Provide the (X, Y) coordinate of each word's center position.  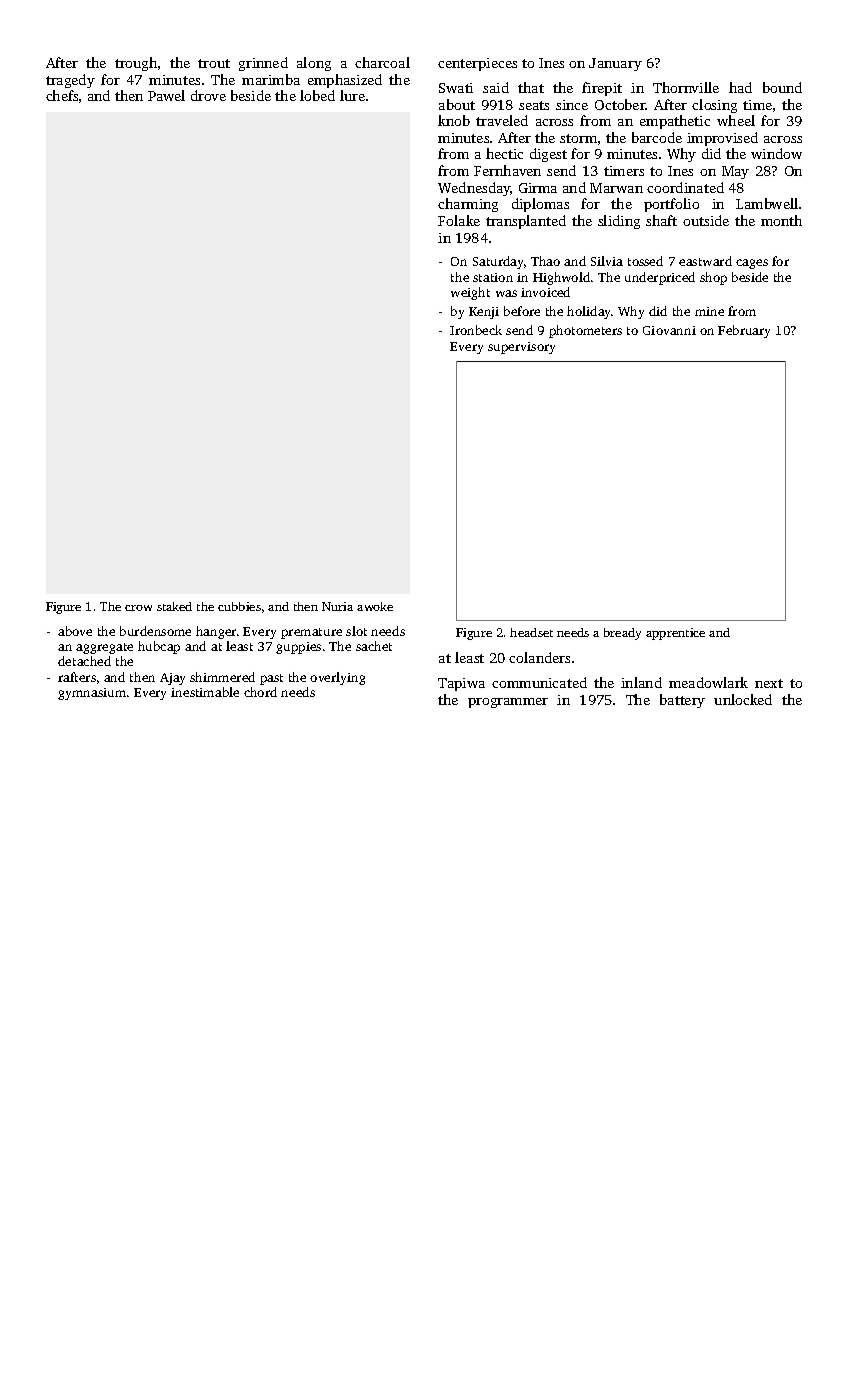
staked (174, 606)
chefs (62, 95)
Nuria (337, 606)
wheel (736, 120)
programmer (508, 703)
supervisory (521, 348)
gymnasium (92, 694)
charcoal (382, 62)
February (744, 331)
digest (548, 155)
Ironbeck (476, 330)
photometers (585, 331)
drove (208, 95)
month (781, 220)
